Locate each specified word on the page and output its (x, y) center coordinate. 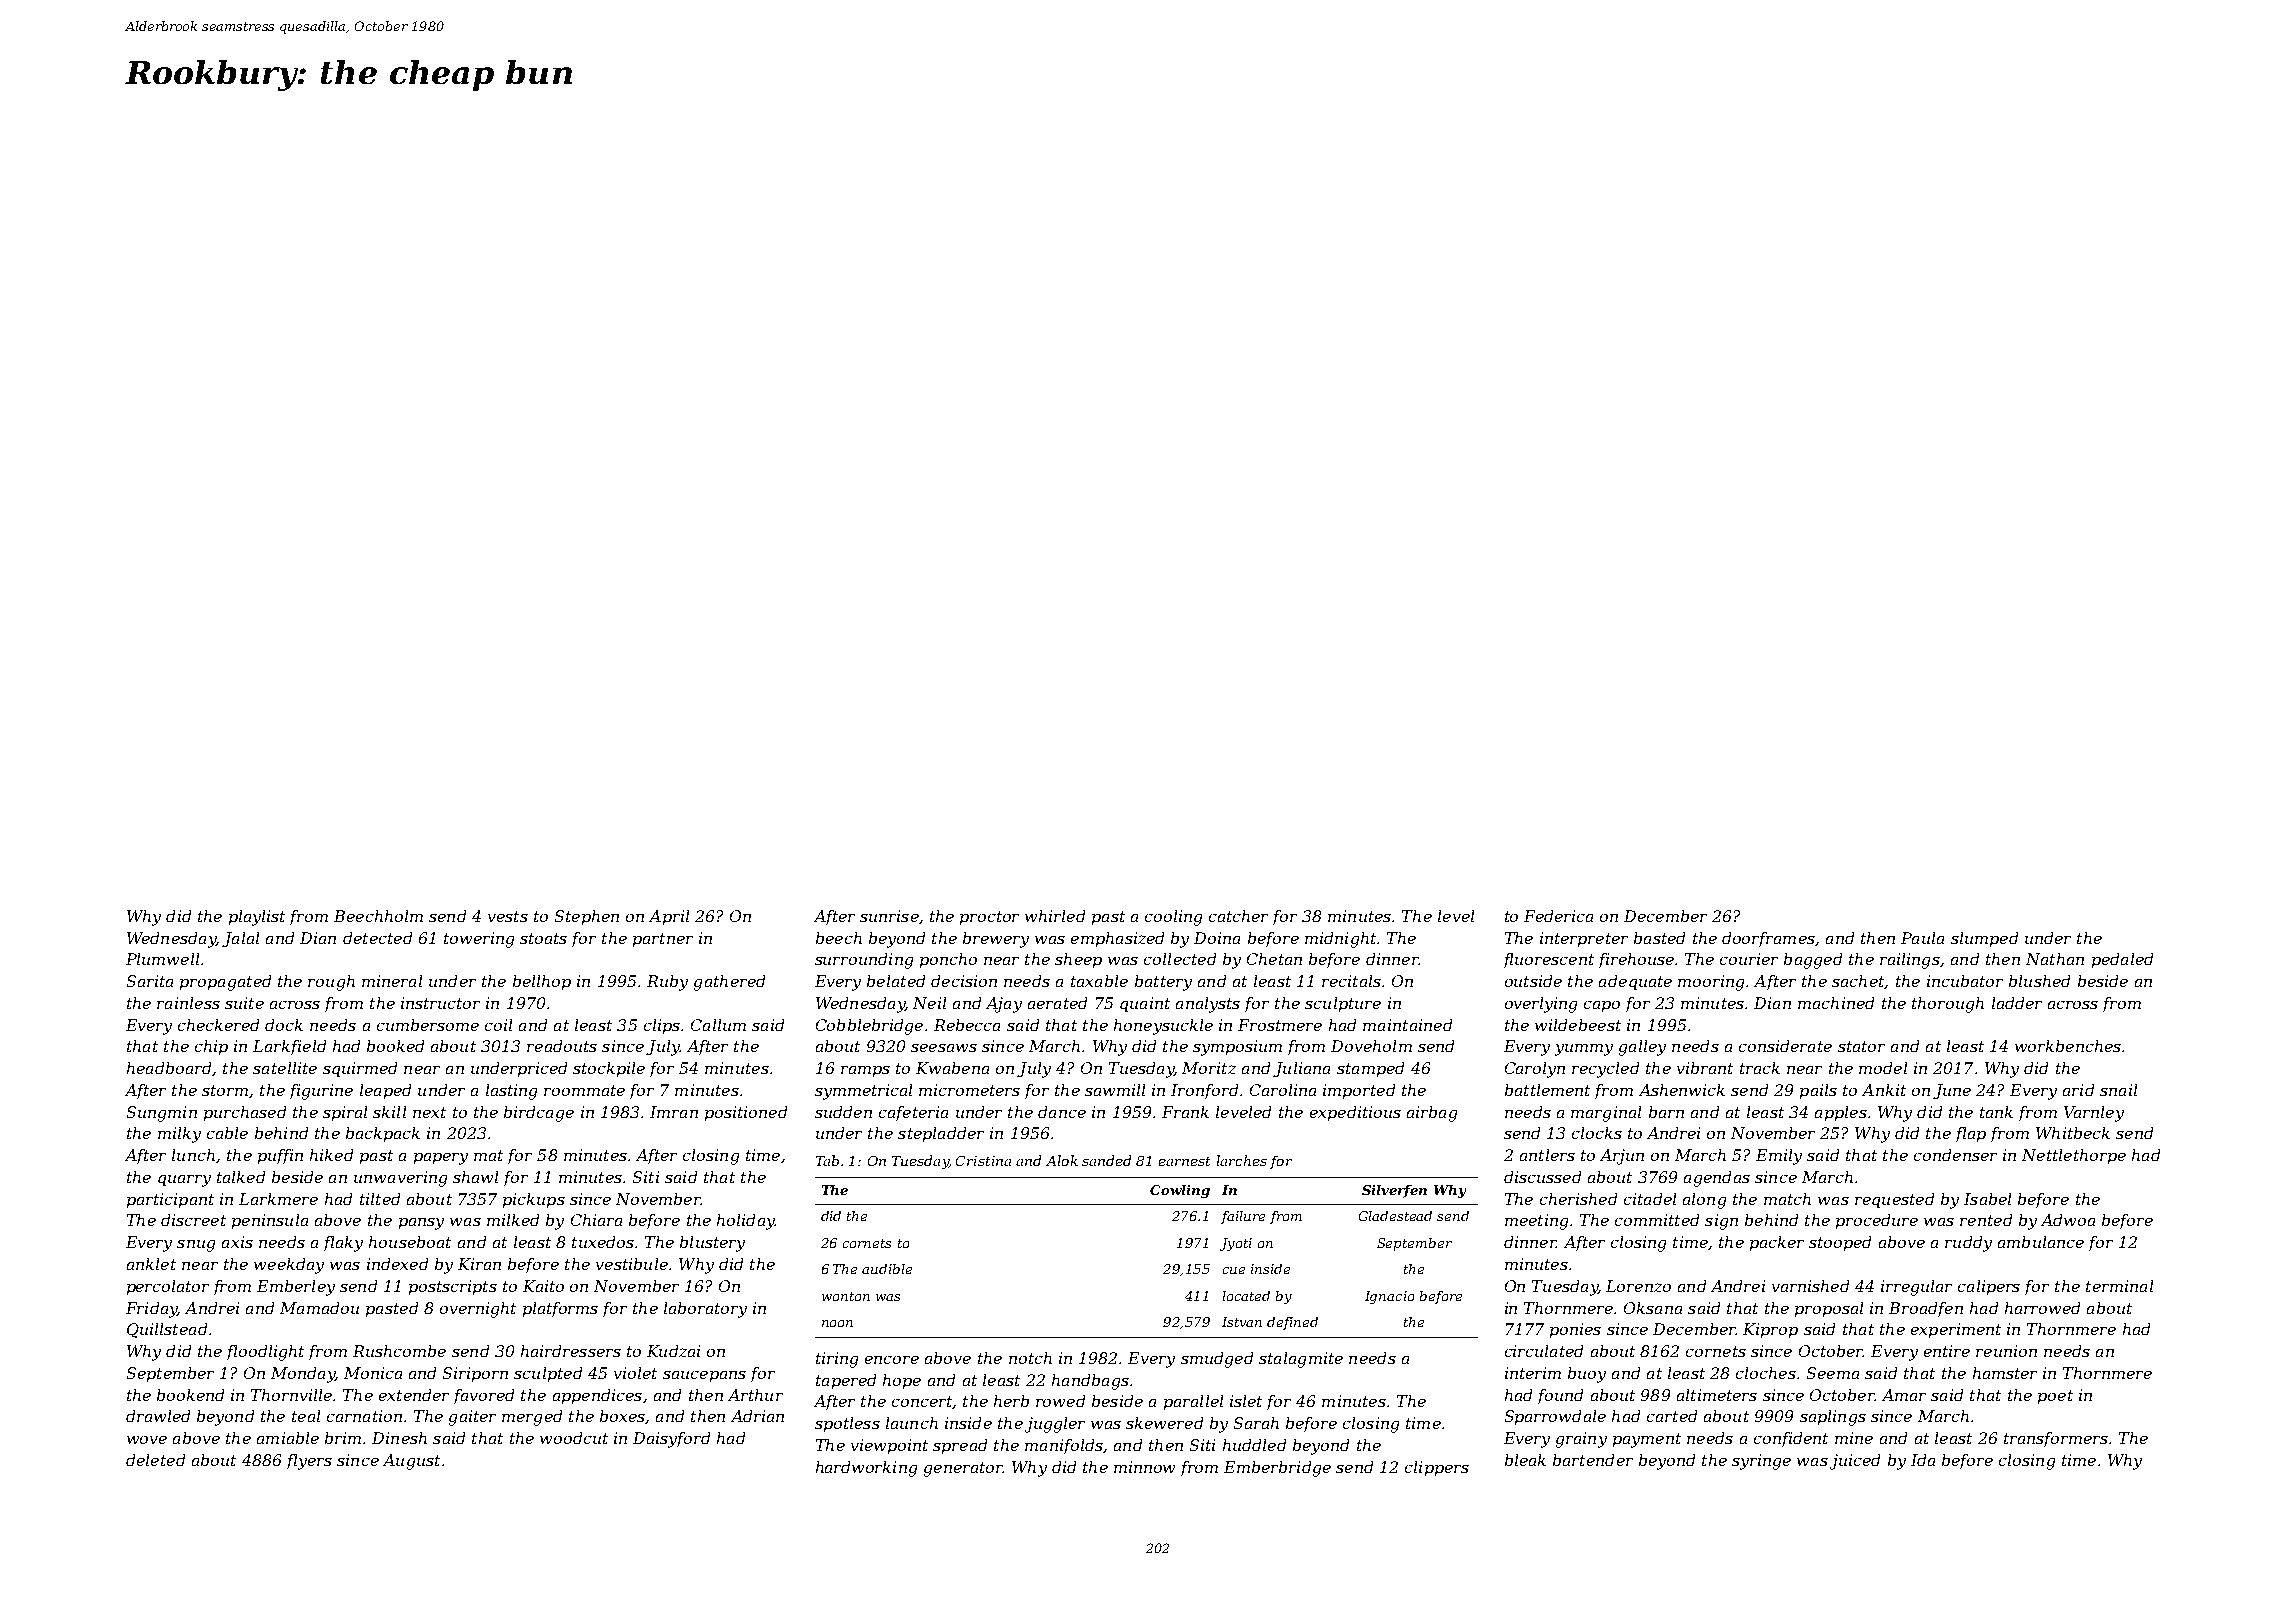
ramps (865, 1071)
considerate (1785, 1046)
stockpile (609, 1069)
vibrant (1705, 1068)
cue (1234, 1270)
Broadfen (1926, 1309)
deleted (155, 1460)
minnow (1144, 1467)
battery (1163, 983)
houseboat (410, 1242)
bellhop (542, 982)
